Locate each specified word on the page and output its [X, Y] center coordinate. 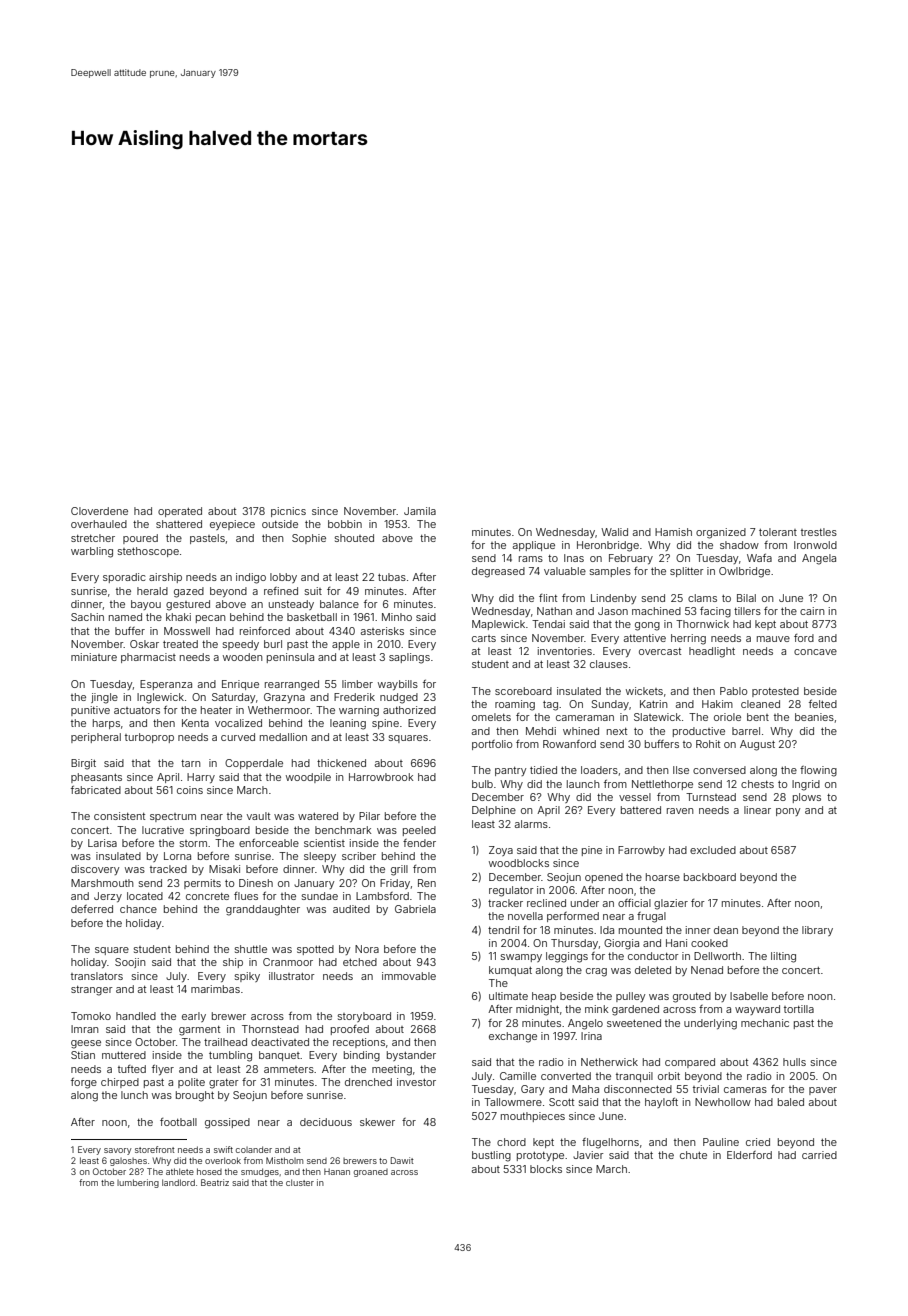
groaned [371, 1173]
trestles [819, 532]
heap [544, 997]
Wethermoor [279, 710]
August [757, 745]
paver [823, 1091]
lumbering [138, 1183]
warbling [92, 552]
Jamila [420, 511]
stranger [92, 991]
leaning [348, 724]
